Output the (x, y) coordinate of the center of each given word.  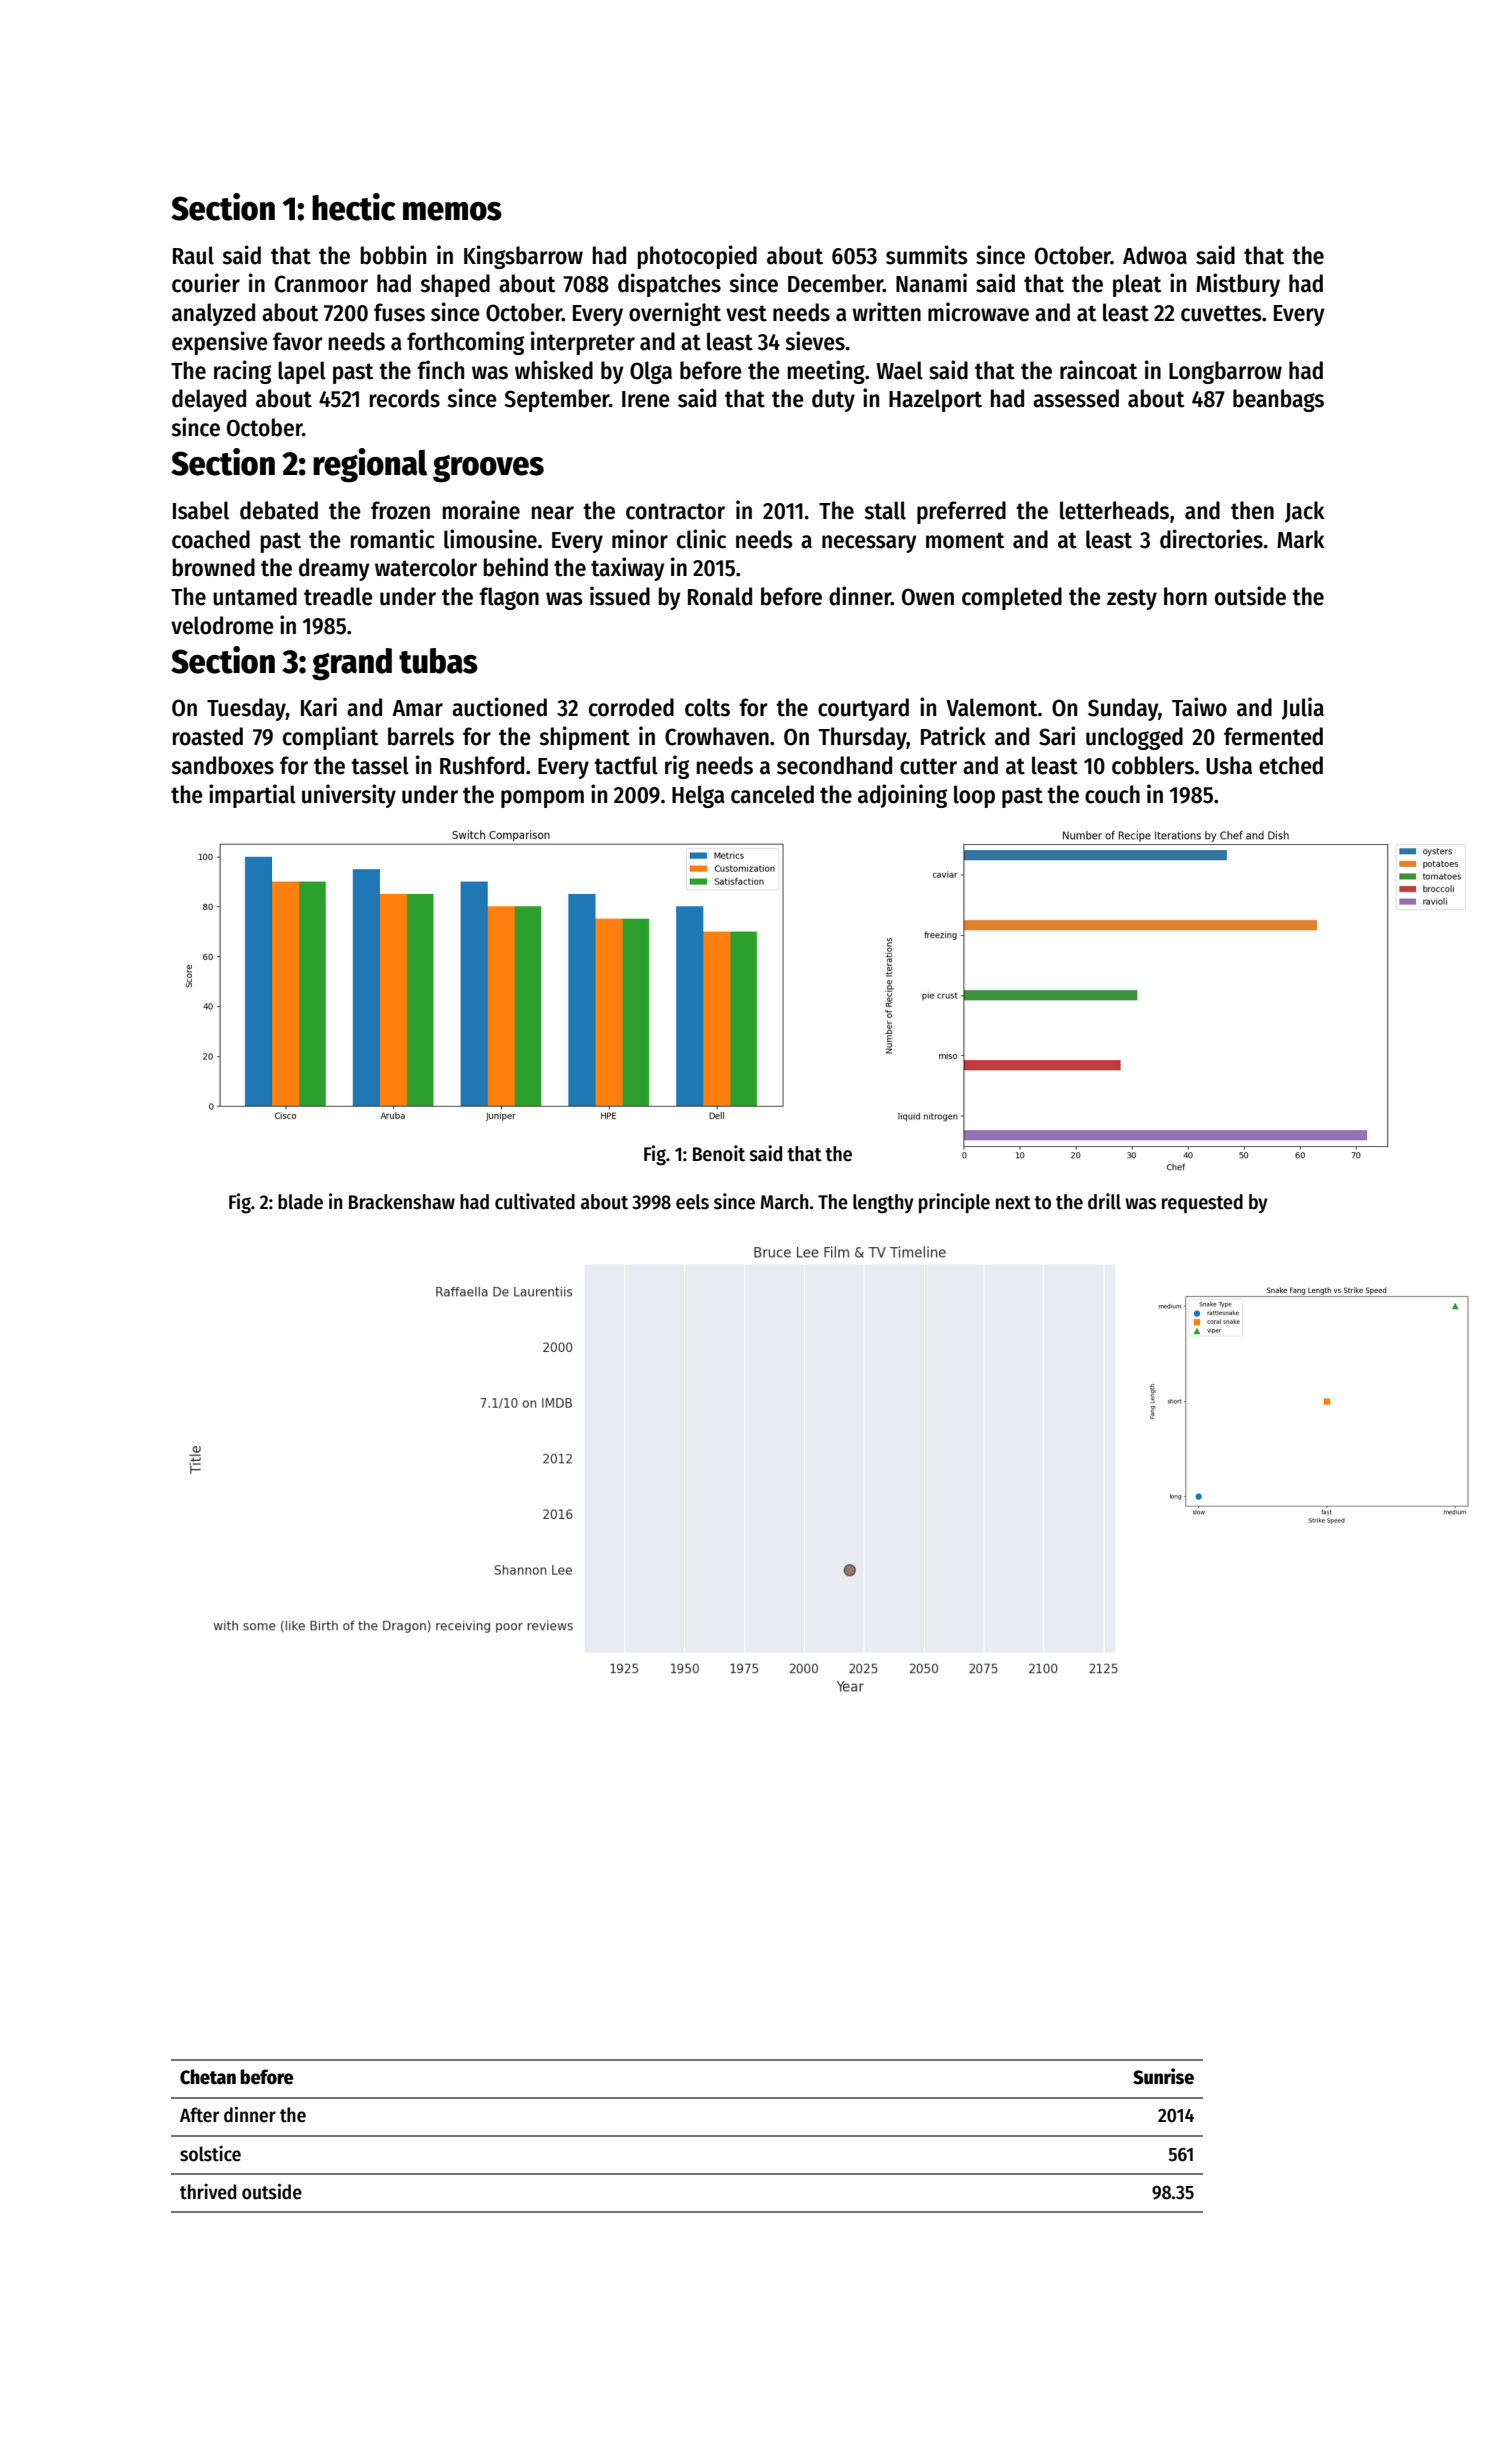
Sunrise (1163, 2076)
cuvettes (1221, 313)
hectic (354, 207)
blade (300, 1202)
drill (1104, 1201)
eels (692, 1202)
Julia (1303, 708)
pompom (542, 799)
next (1013, 1203)
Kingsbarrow (523, 257)
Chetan (208, 2077)
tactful (626, 765)
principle (954, 1203)
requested (1202, 1203)
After (199, 2115)
